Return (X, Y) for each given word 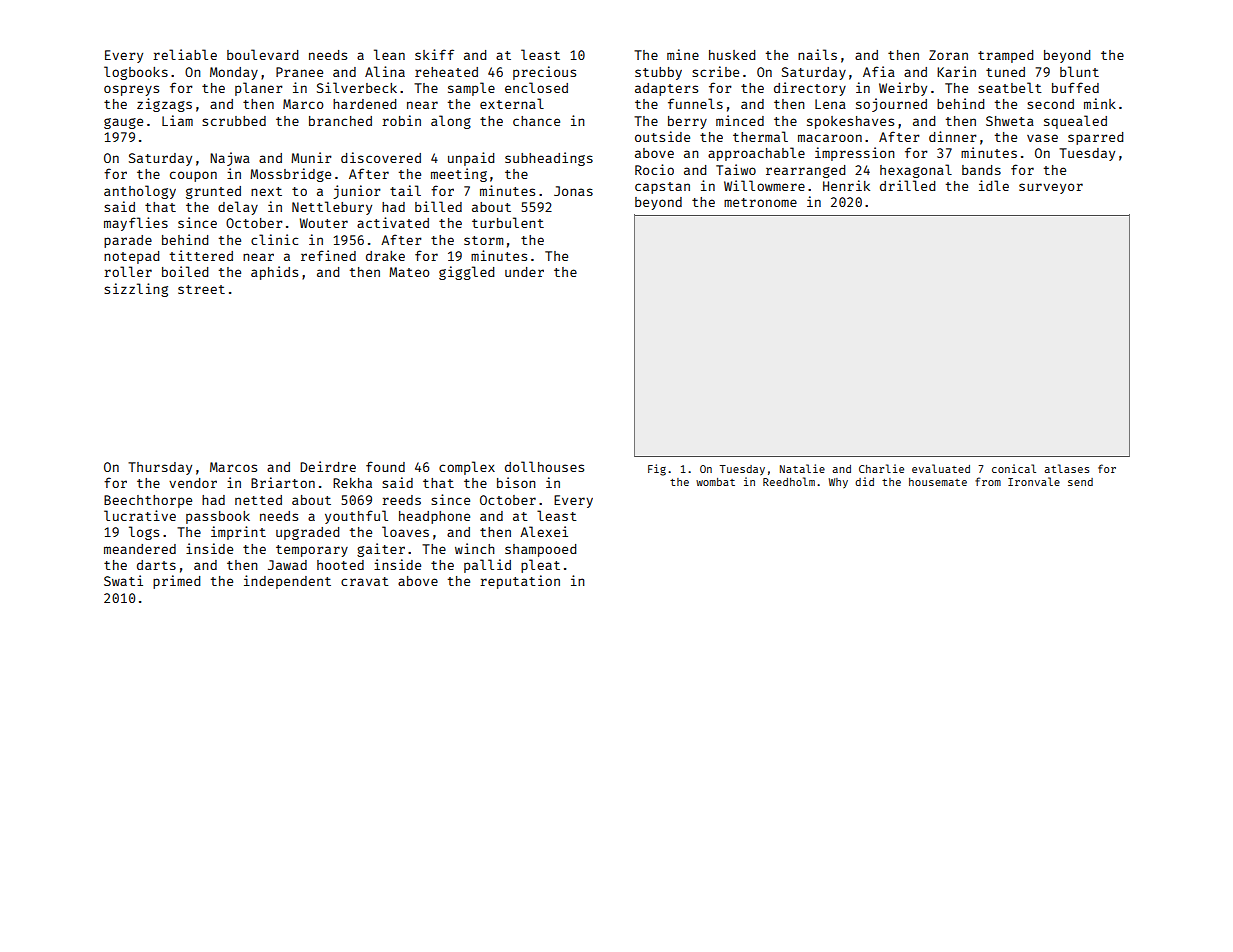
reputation (520, 582)
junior (357, 192)
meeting (459, 175)
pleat (540, 566)
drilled (907, 185)
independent (287, 582)
